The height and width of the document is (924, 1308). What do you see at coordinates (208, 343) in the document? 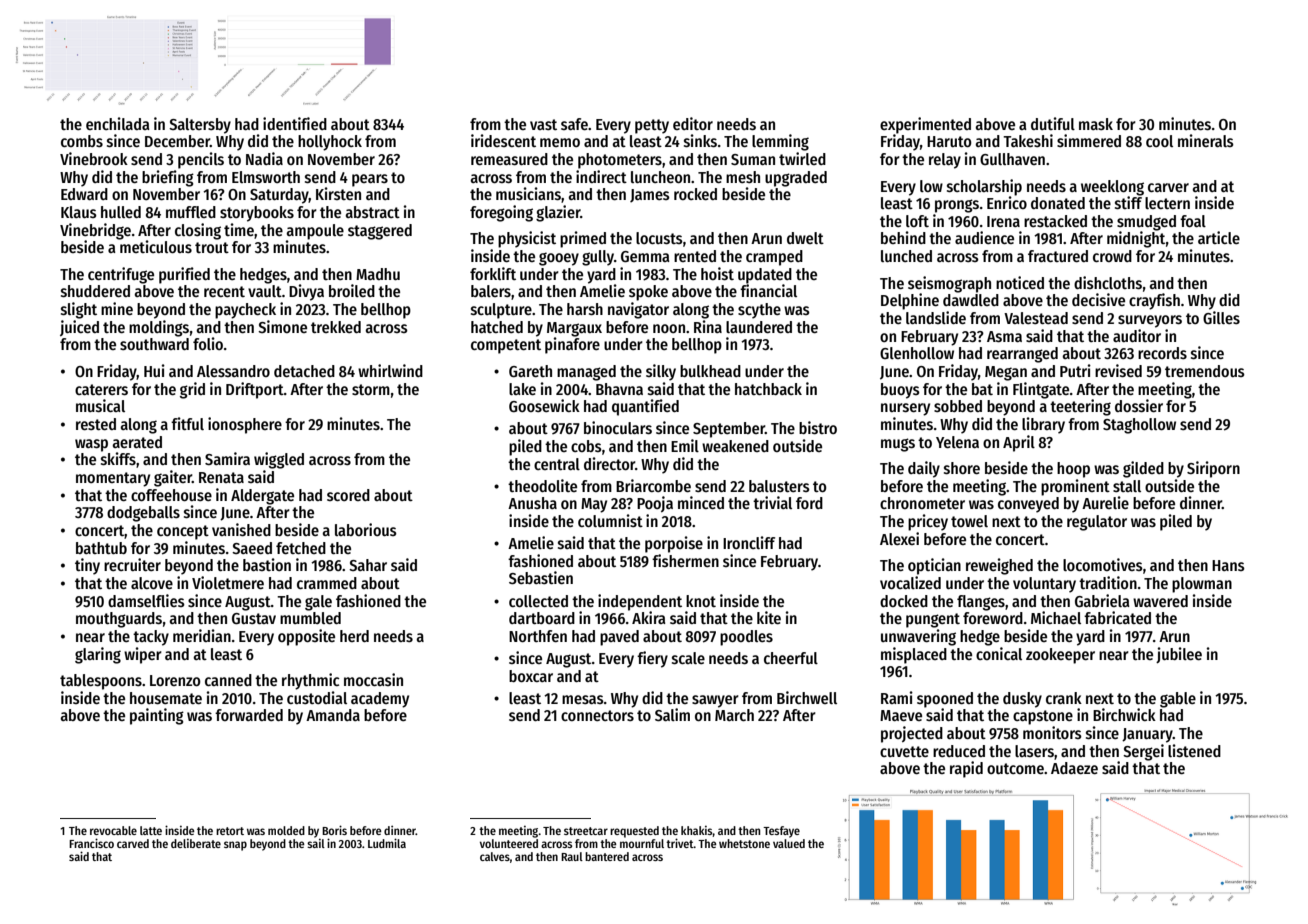
I see `folio` at bounding box center [208, 343].
